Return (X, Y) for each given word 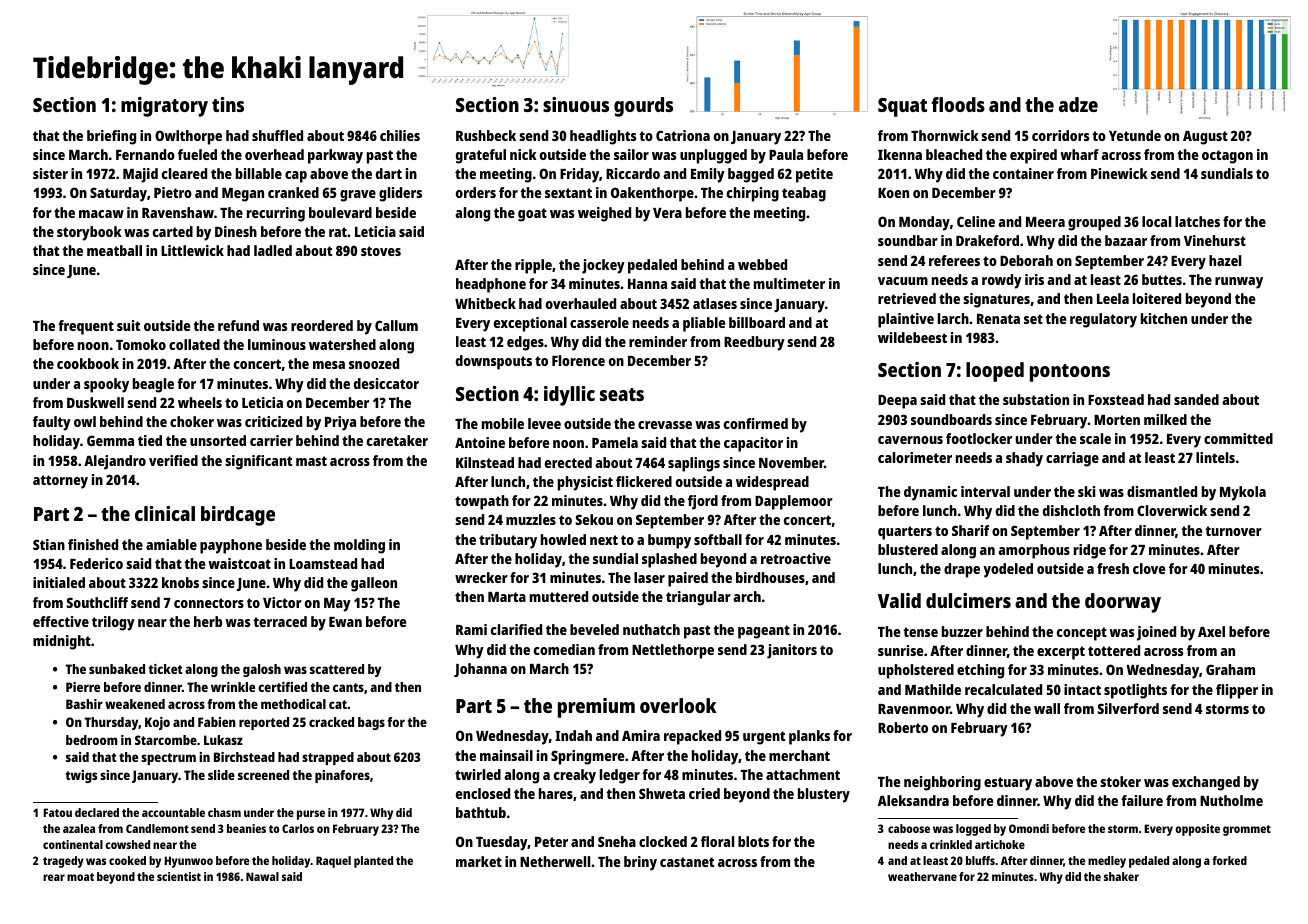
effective (61, 621)
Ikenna (900, 154)
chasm (224, 812)
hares (556, 793)
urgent (764, 738)
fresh (1113, 568)
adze (1078, 104)
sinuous (576, 104)
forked (1229, 860)
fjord (703, 502)
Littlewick (192, 250)
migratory (164, 107)
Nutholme (1231, 800)
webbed (762, 264)
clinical (165, 513)
